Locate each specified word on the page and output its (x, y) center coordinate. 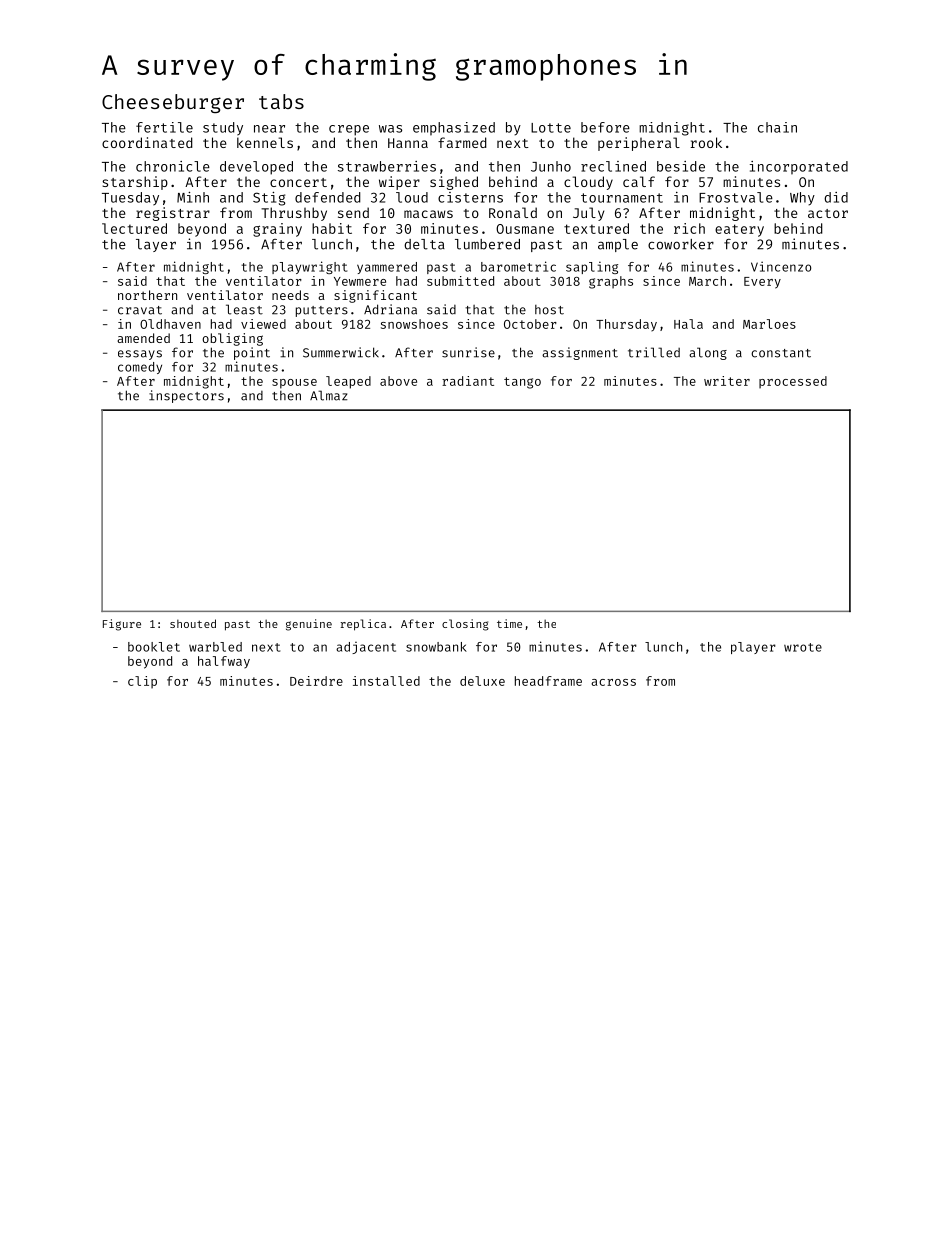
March (707, 281)
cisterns (470, 197)
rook (706, 142)
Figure (122, 625)
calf (639, 181)
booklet (154, 647)
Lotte (551, 128)
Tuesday (130, 199)
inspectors (186, 396)
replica (363, 625)
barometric (518, 266)
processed (793, 382)
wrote (803, 647)
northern (147, 295)
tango (522, 383)
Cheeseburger (173, 103)
